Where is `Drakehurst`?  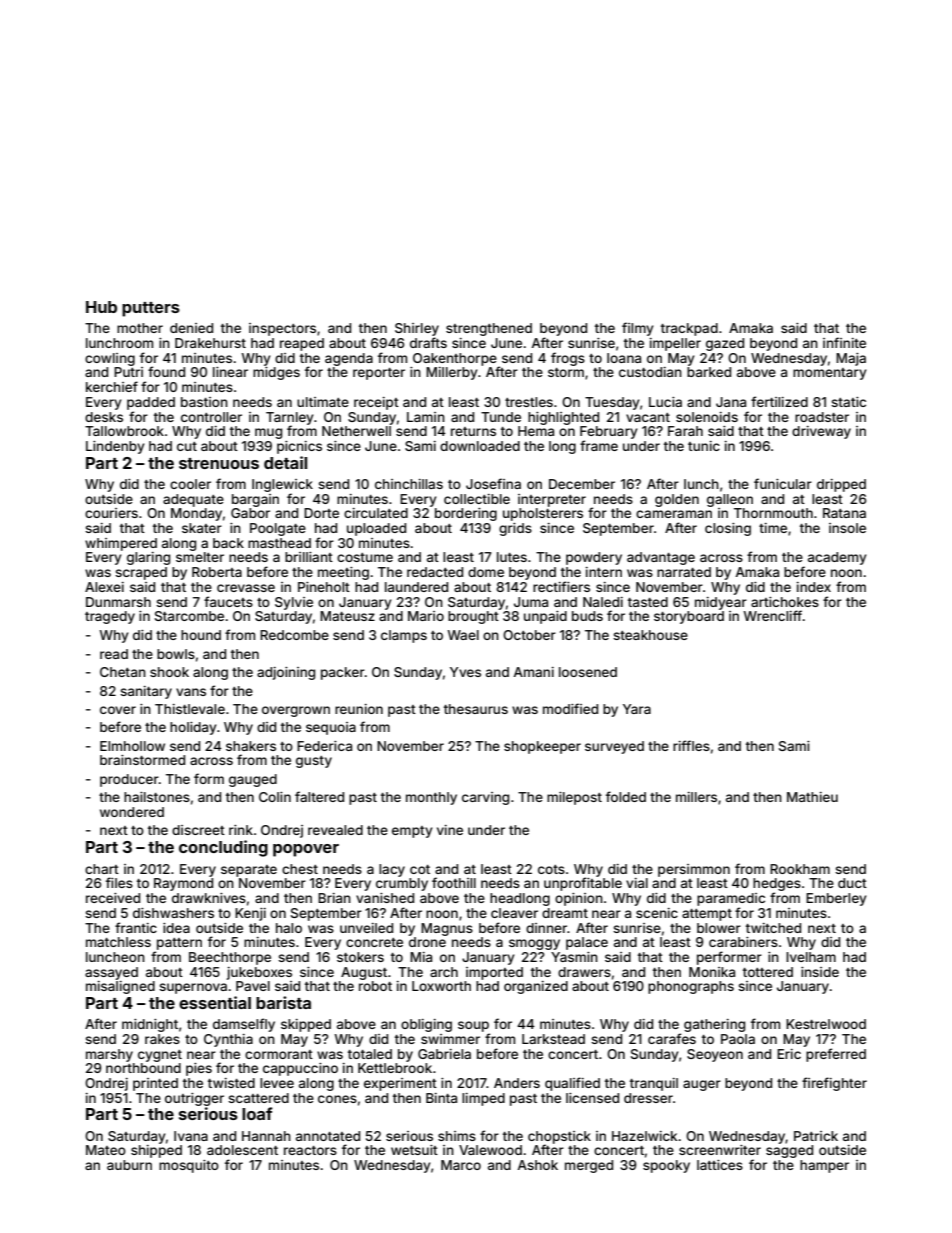 Drakehurst is located at coordinates (210, 343).
